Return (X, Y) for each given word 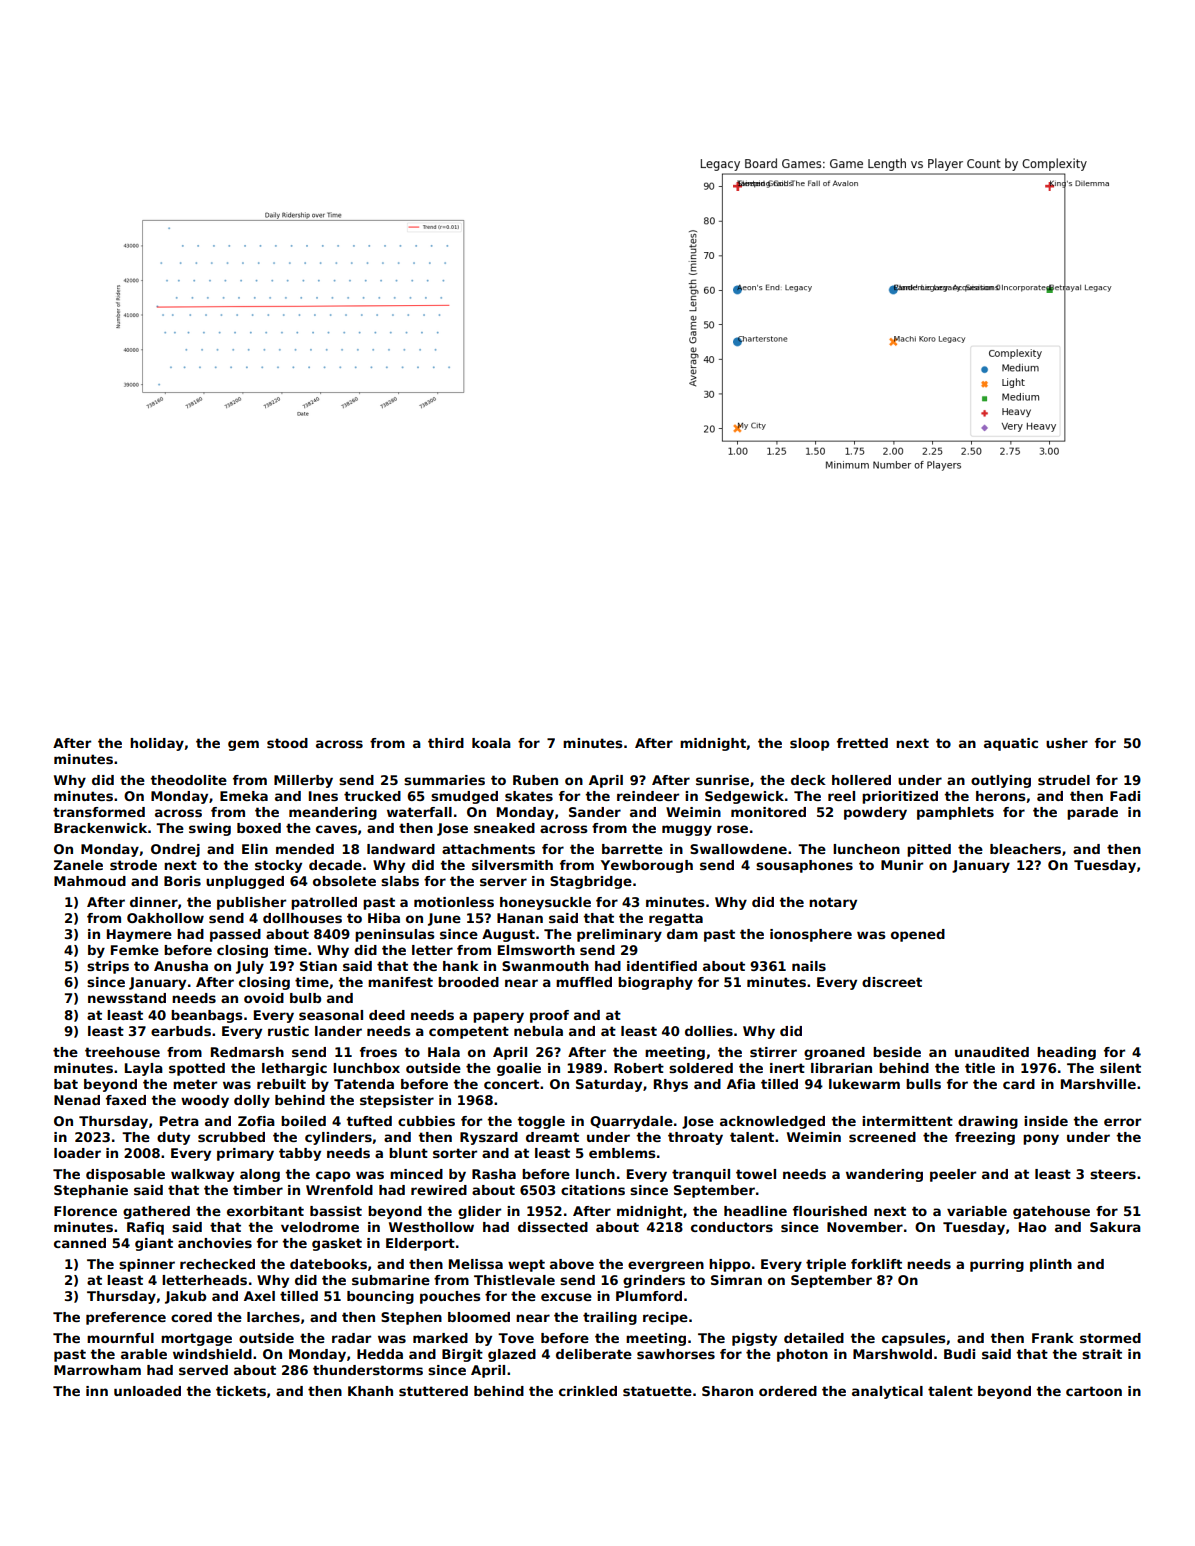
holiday (157, 744)
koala (491, 743)
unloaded (147, 1391)
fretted (862, 743)
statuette (657, 1391)
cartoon (1094, 1391)
